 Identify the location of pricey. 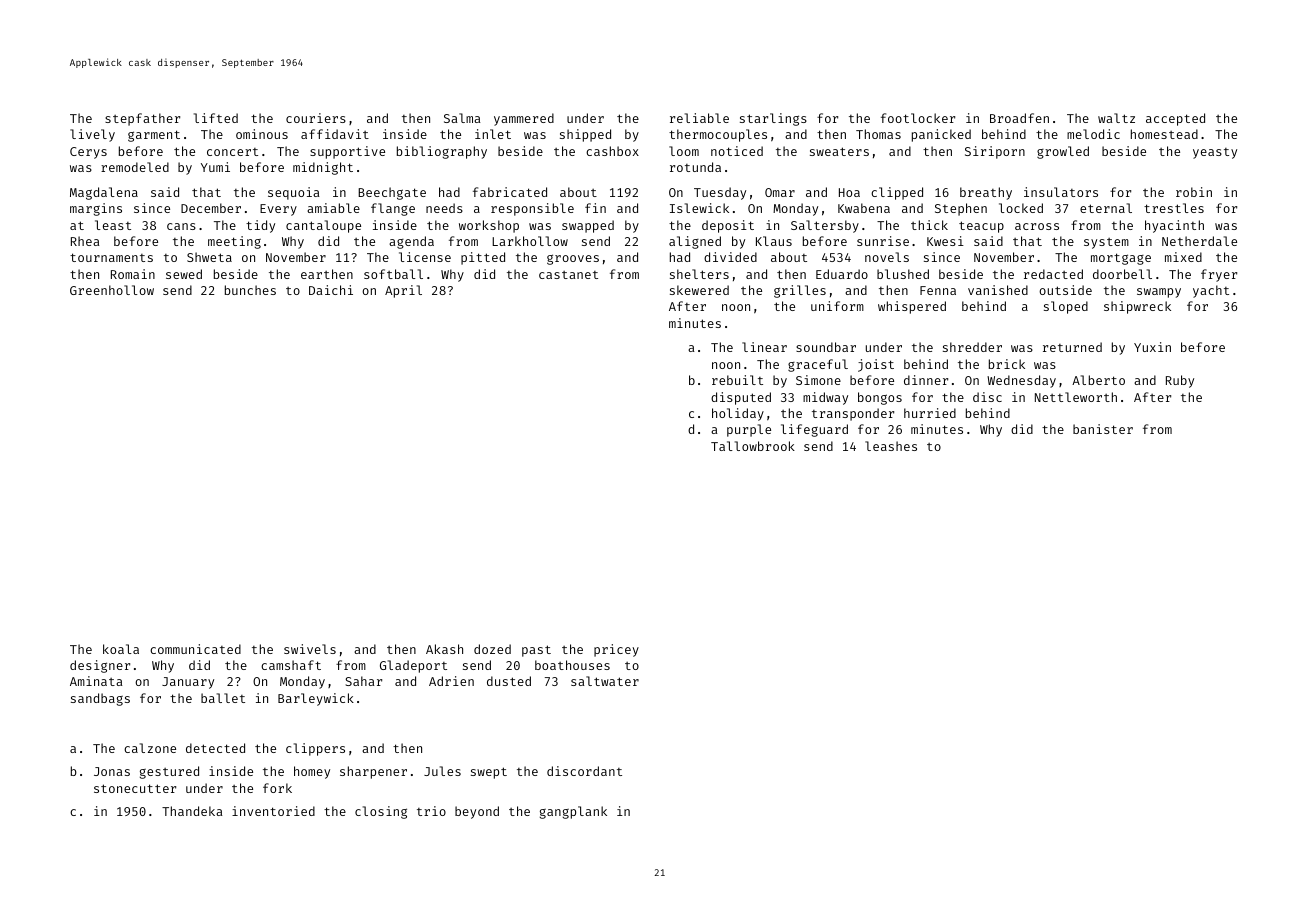
(616, 650).
